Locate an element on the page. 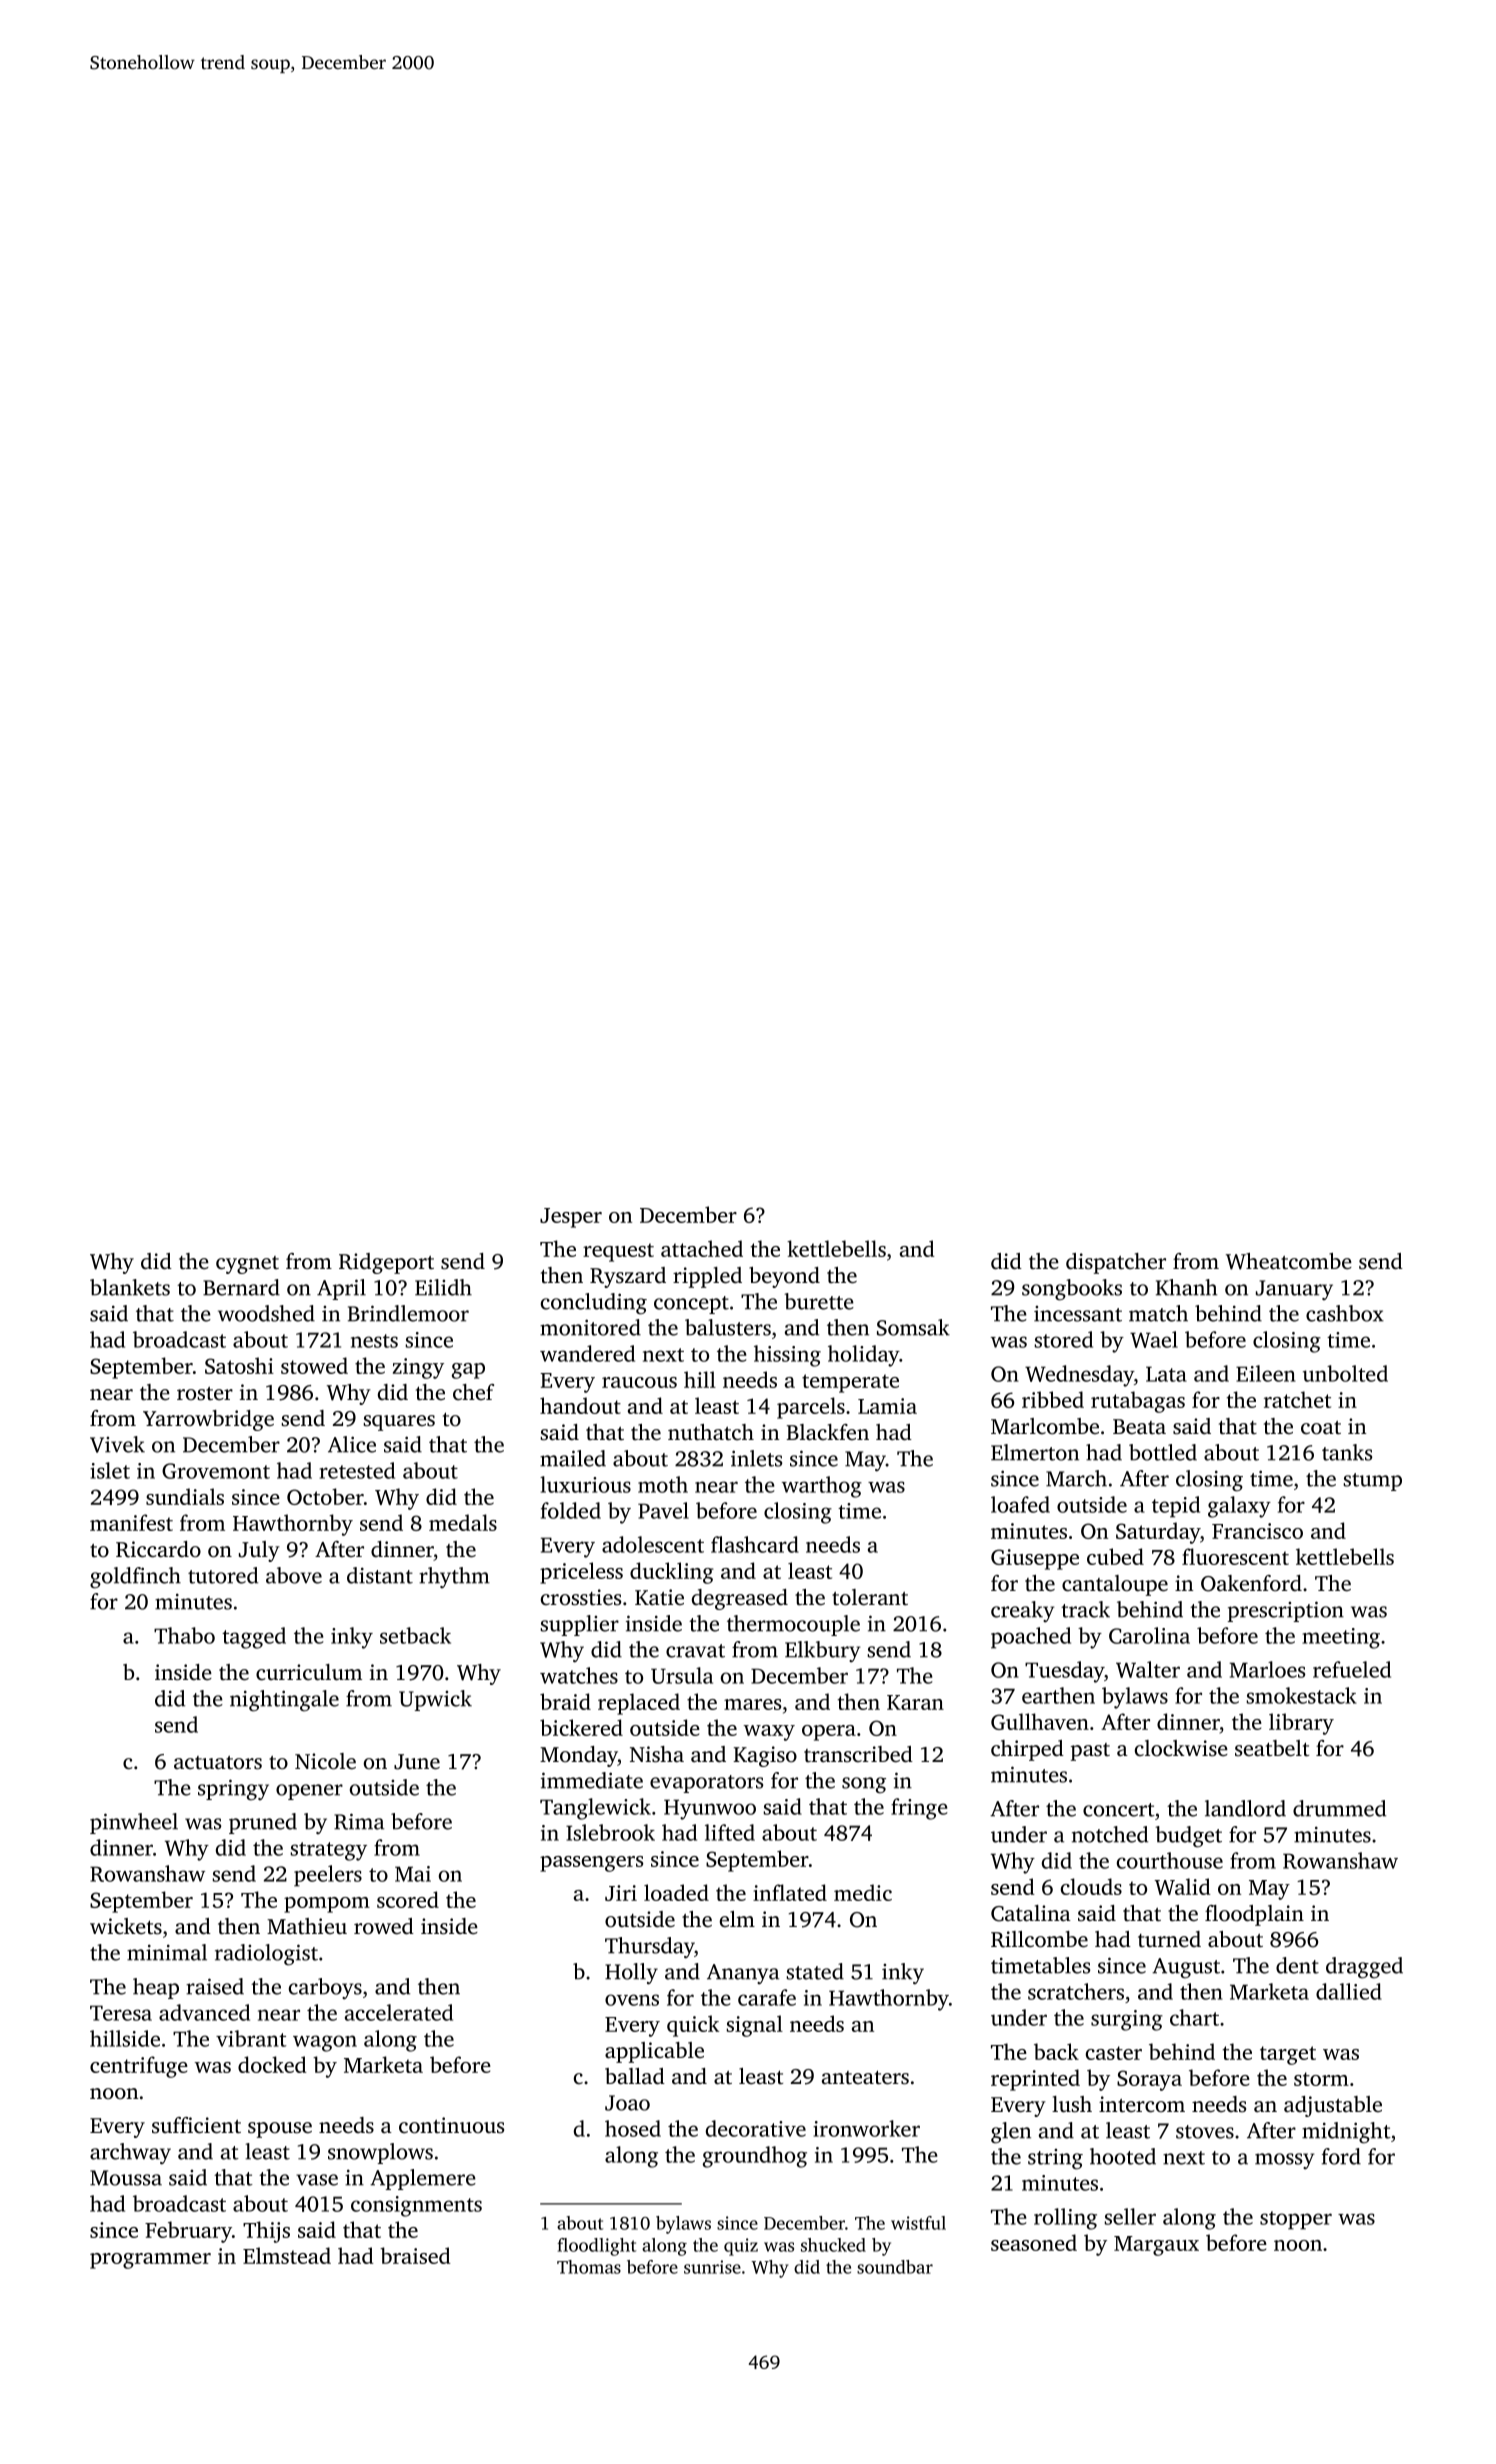 This image has width=1496, height=2464. Somsak is located at coordinates (913, 1327).
